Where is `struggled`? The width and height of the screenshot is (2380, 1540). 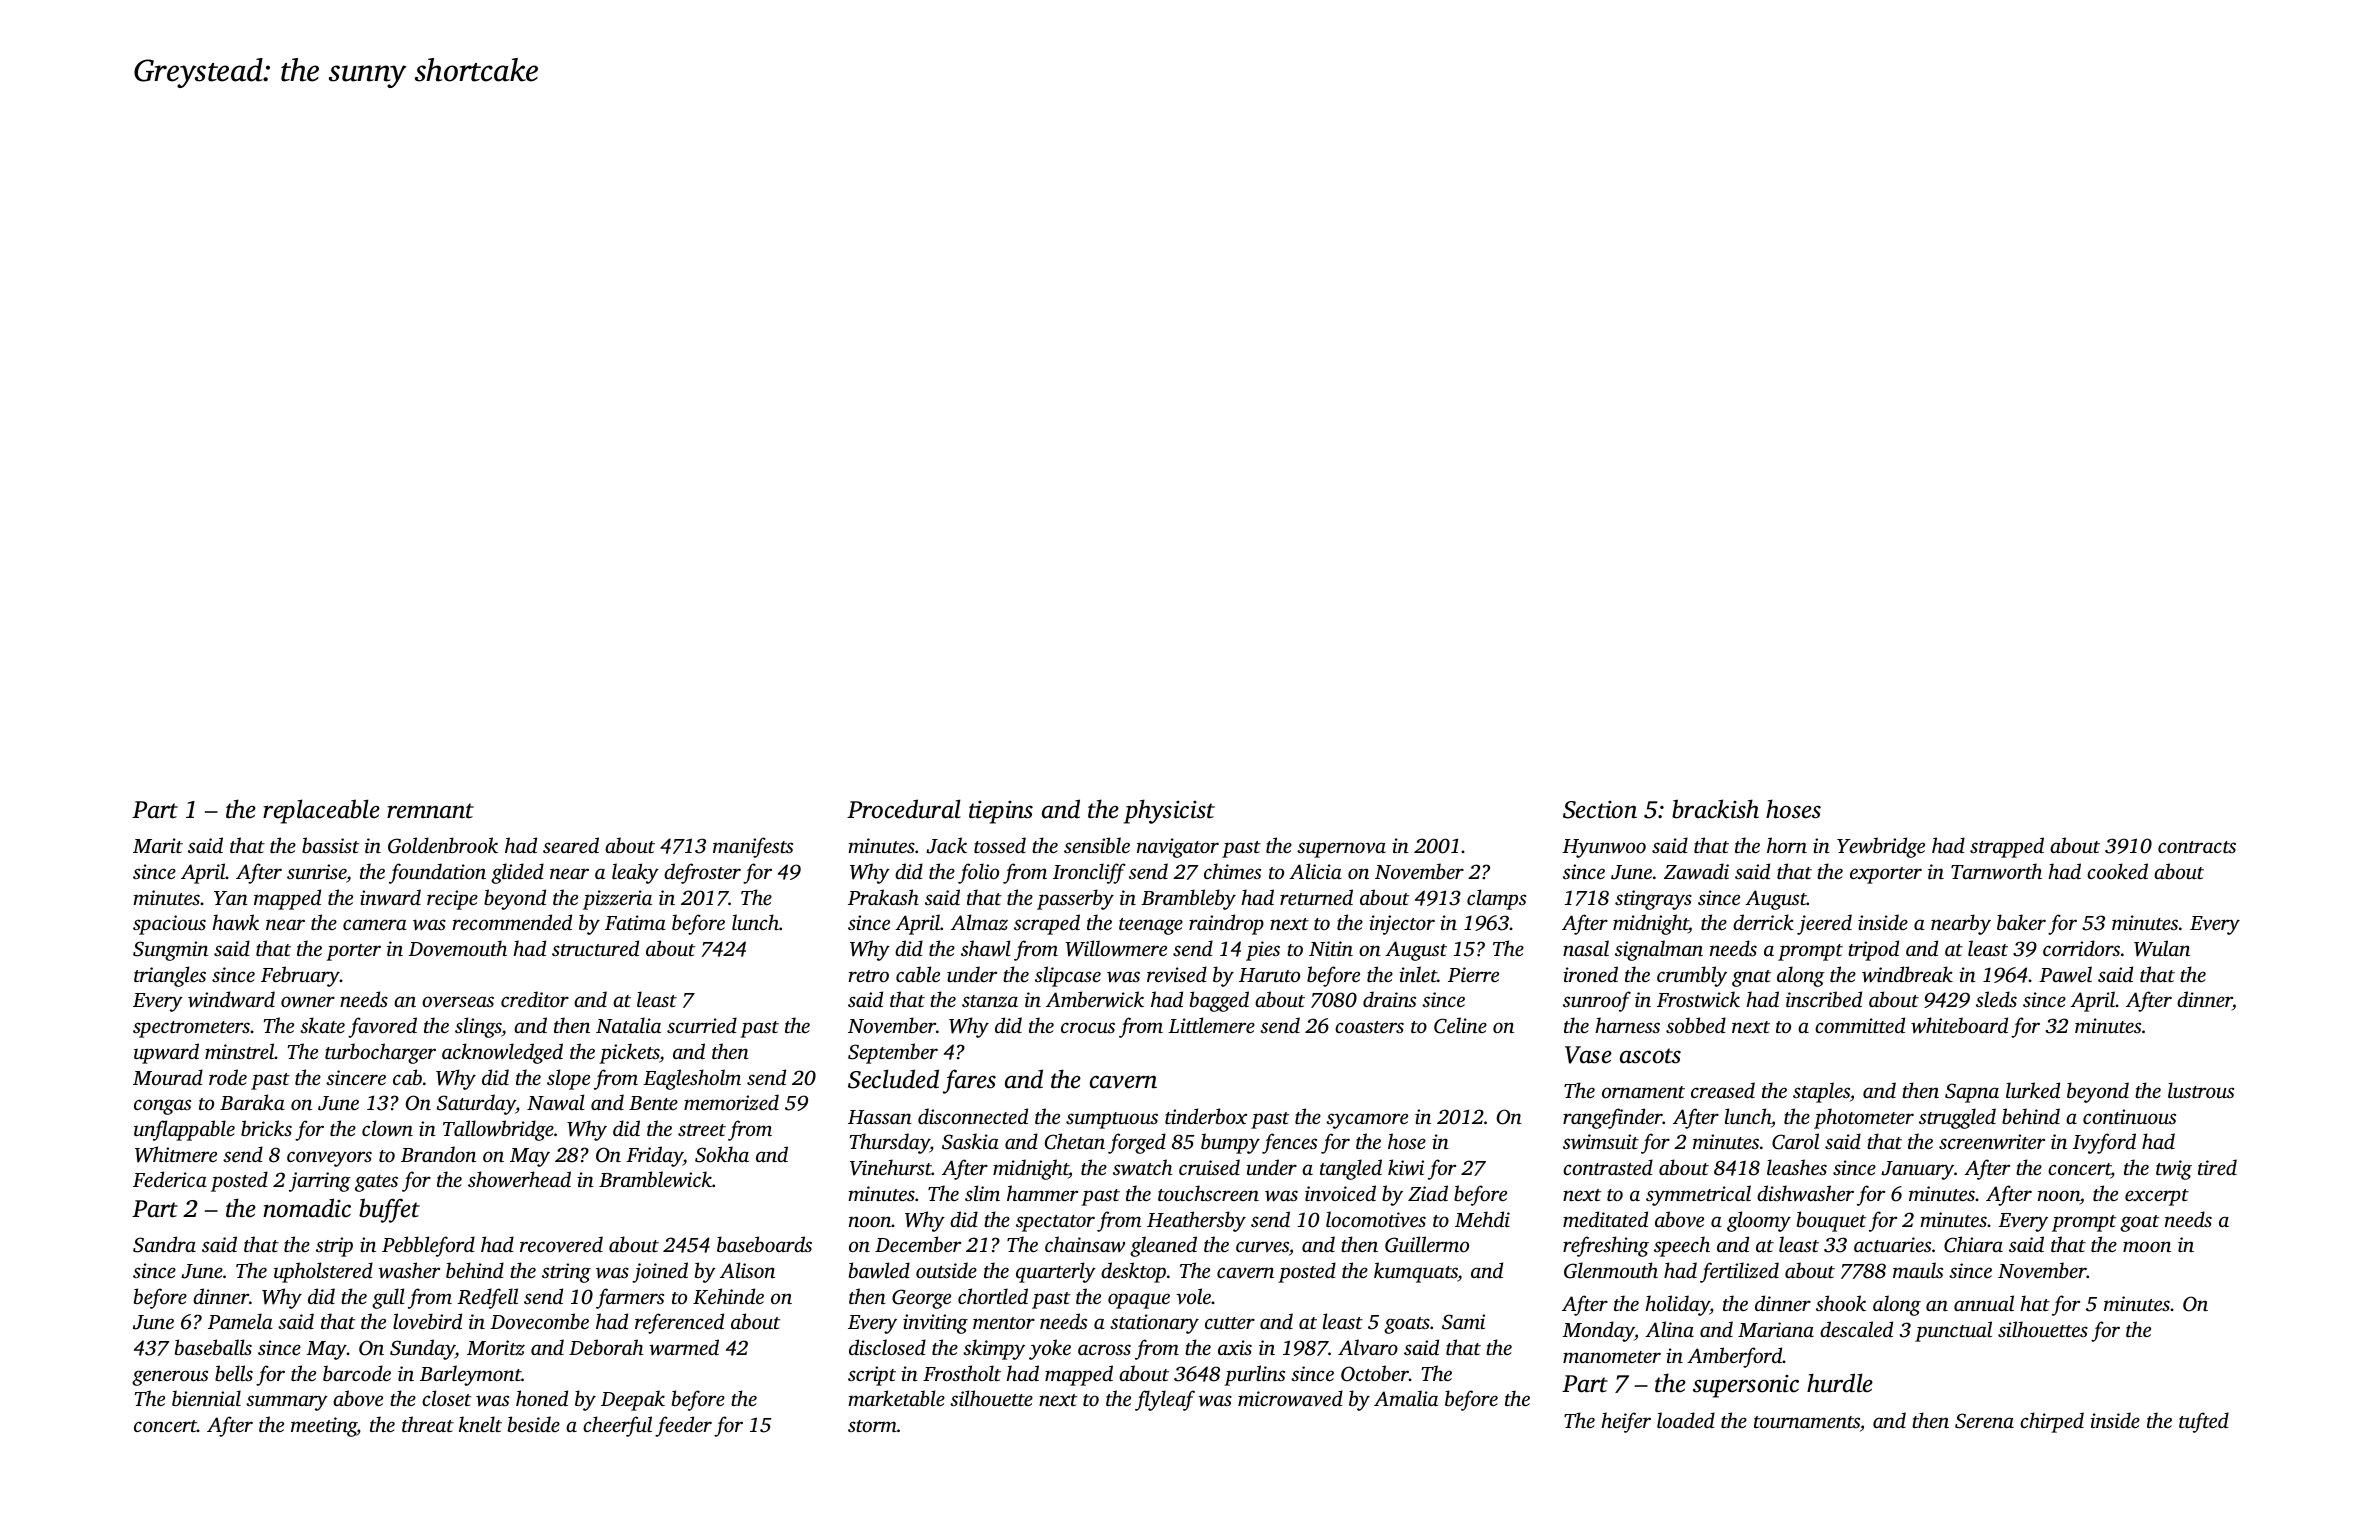 struggled is located at coordinates (1957, 1118).
